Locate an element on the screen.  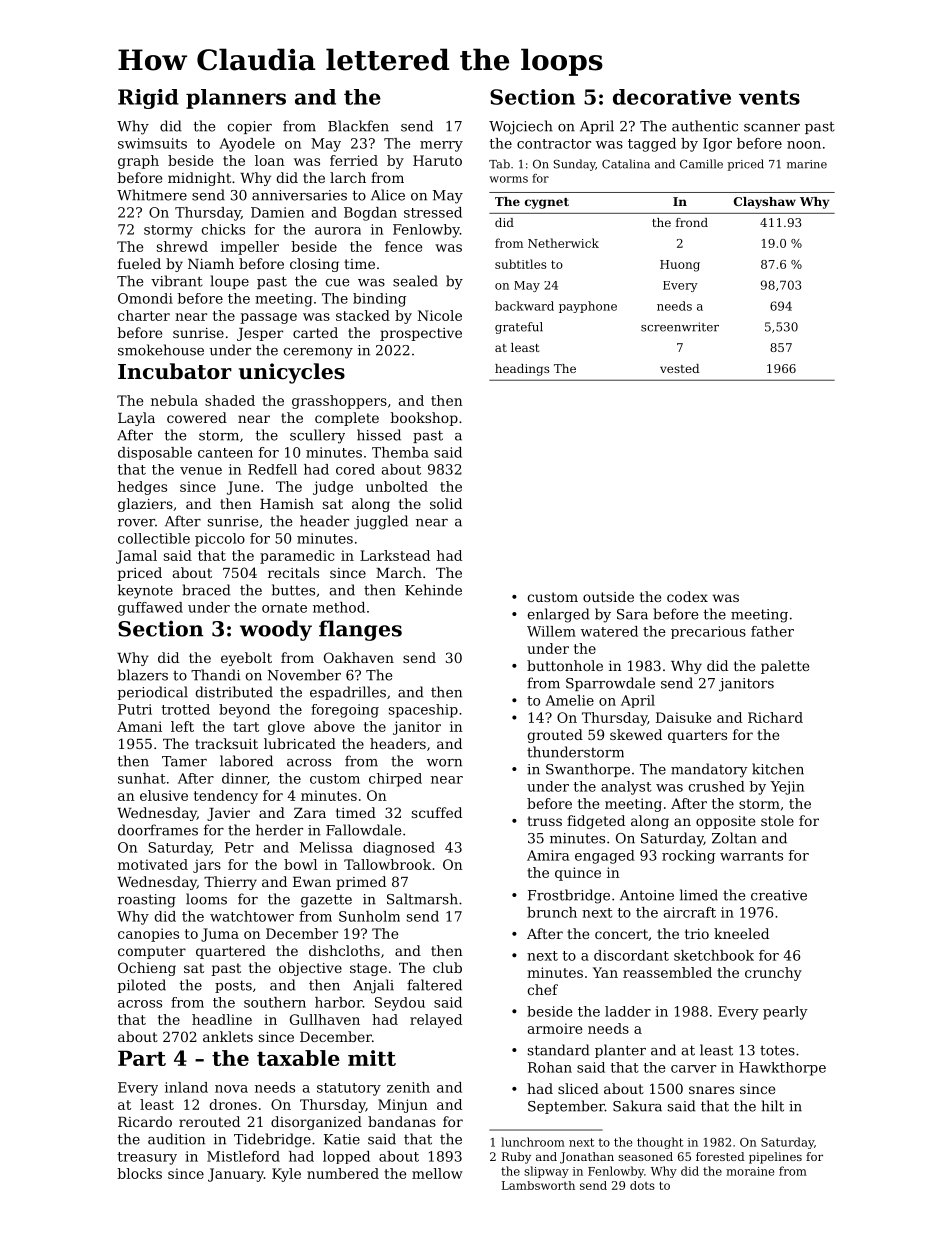
spaceship is located at coordinates (423, 711).
